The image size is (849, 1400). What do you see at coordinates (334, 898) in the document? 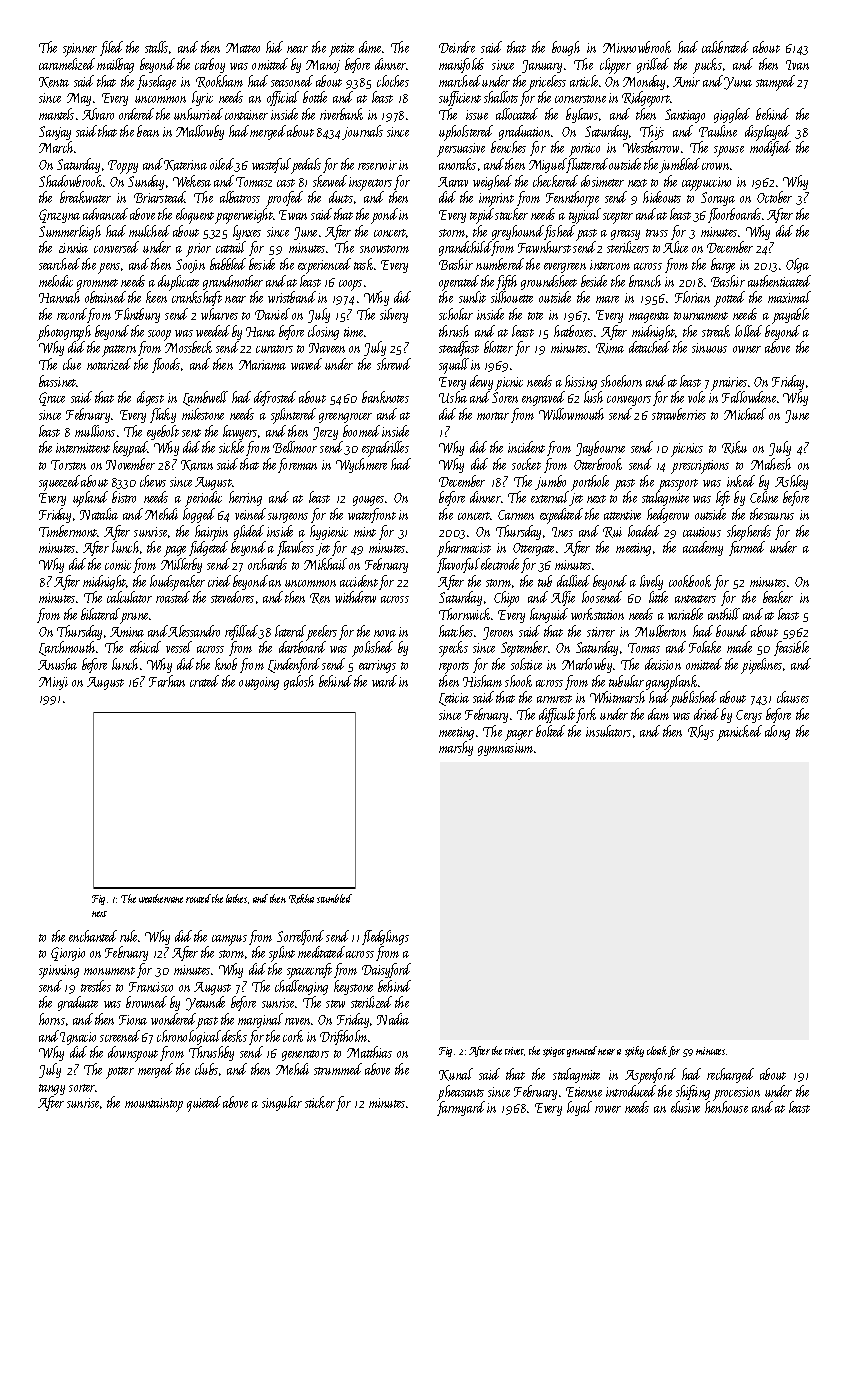
I see `stumbled` at bounding box center [334, 898].
